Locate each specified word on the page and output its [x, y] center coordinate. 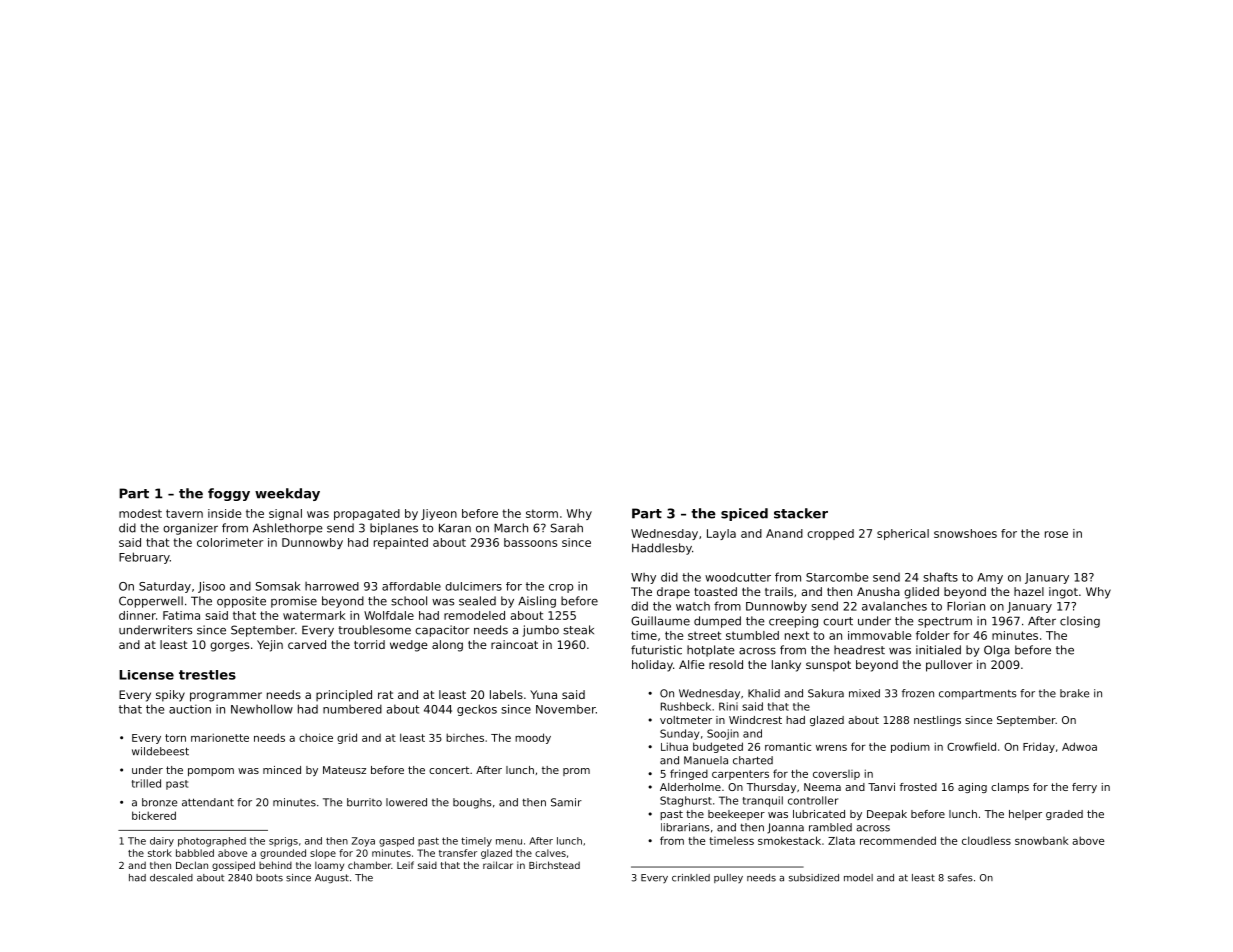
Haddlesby [662, 549]
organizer [190, 529]
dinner [137, 615]
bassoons [530, 542]
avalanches [894, 606]
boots [269, 878]
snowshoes [965, 533]
